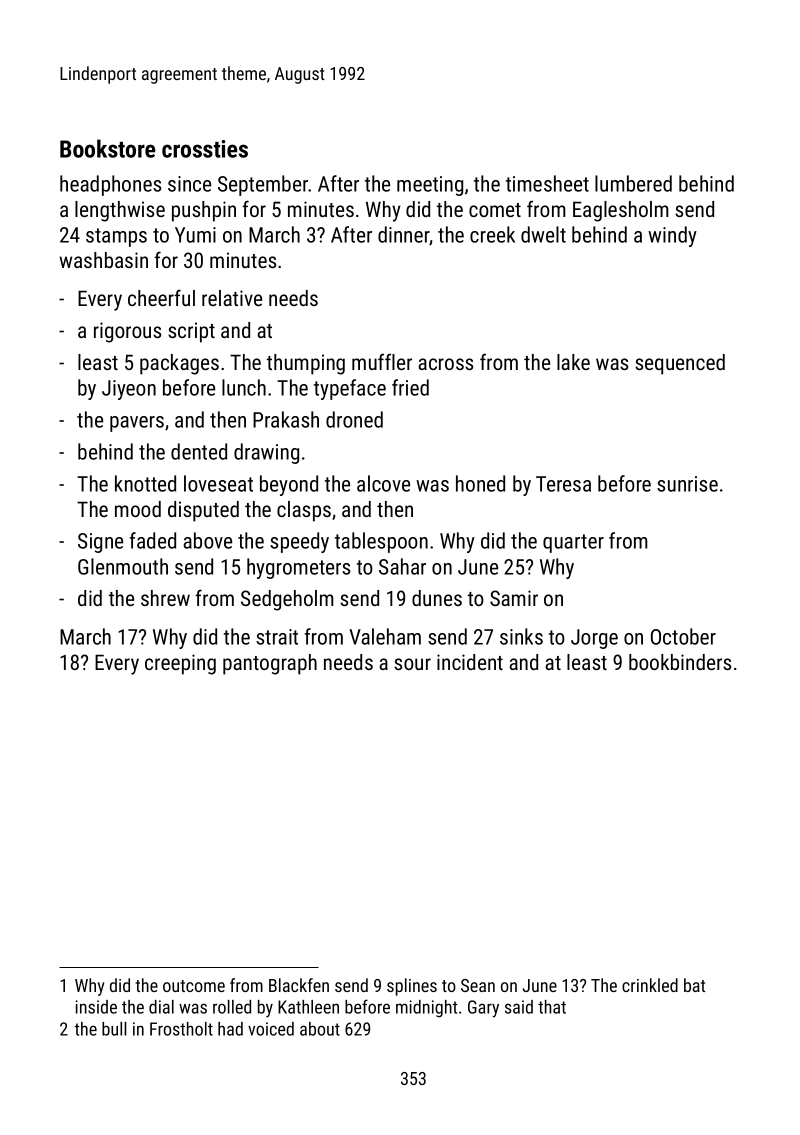  What do you see at coordinates (633, 183) in the screenshot?
I see `lumbered` at bounding box center [633, 183].
